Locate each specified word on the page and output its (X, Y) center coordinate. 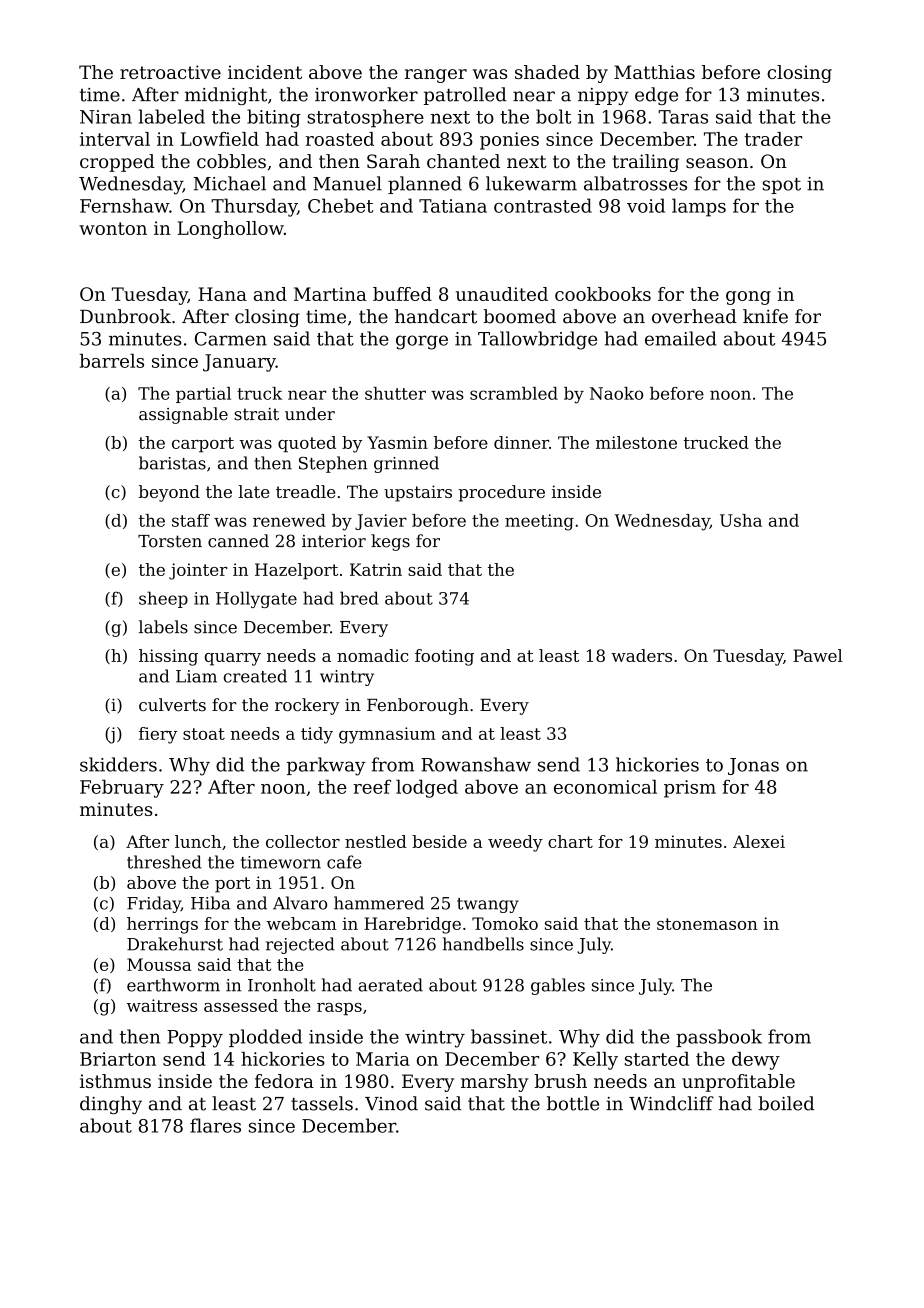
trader (773, 139)
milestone (636, 442)
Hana (222, 294)
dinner (521, 442)
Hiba (210, 903)
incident (265, 72)
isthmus (115, 1081)
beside (439, 841)
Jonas (753, 766)
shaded (547, 72)
